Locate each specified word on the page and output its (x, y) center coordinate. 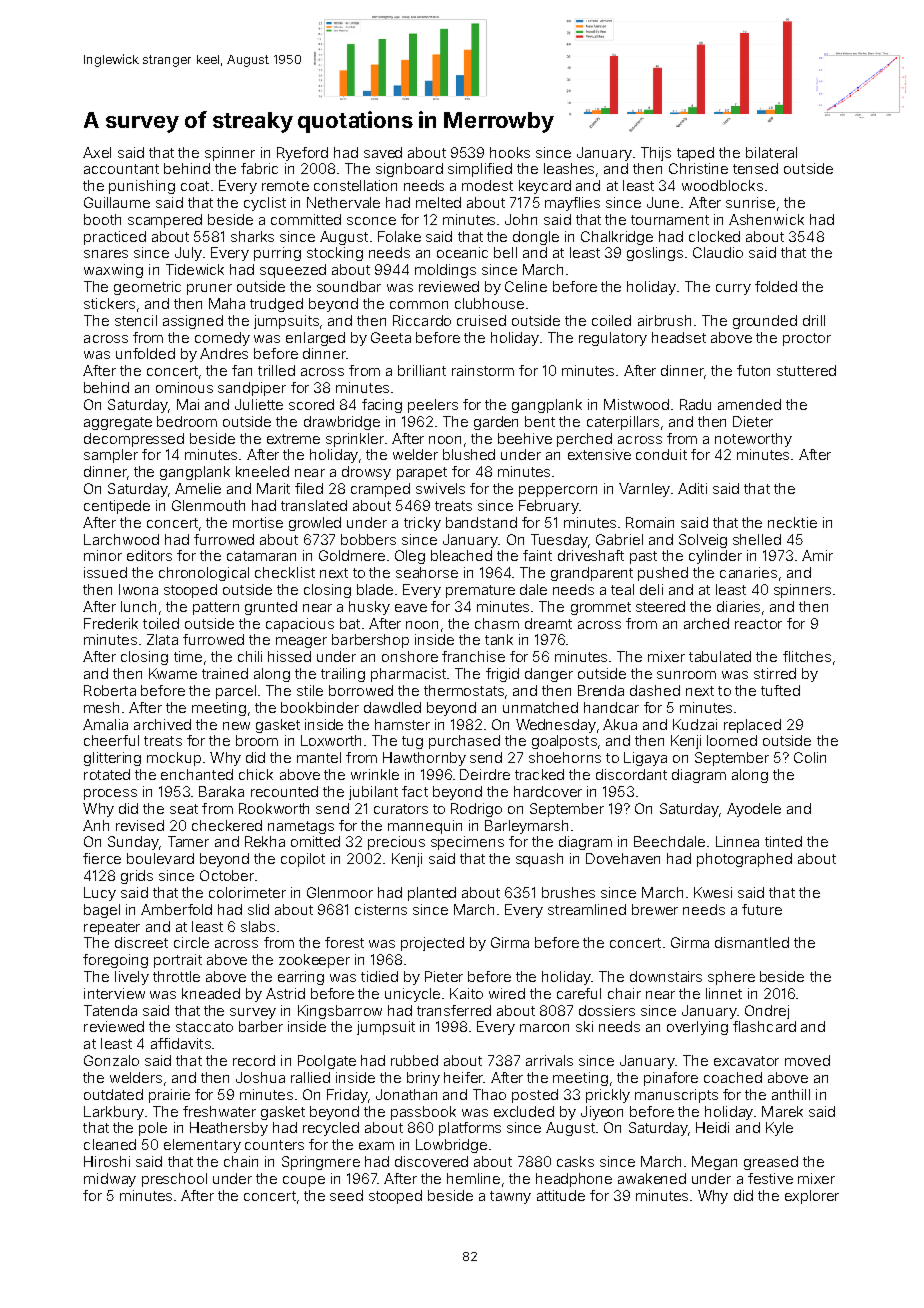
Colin (810, 757)
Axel (97, 152)
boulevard (160, 858)
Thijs (656, 154)
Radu (695, 404)
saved (383, 152)
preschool (174, 1180)
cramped (380, 490)
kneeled (262, 471)
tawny (510, 1197)
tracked (539, 774)
